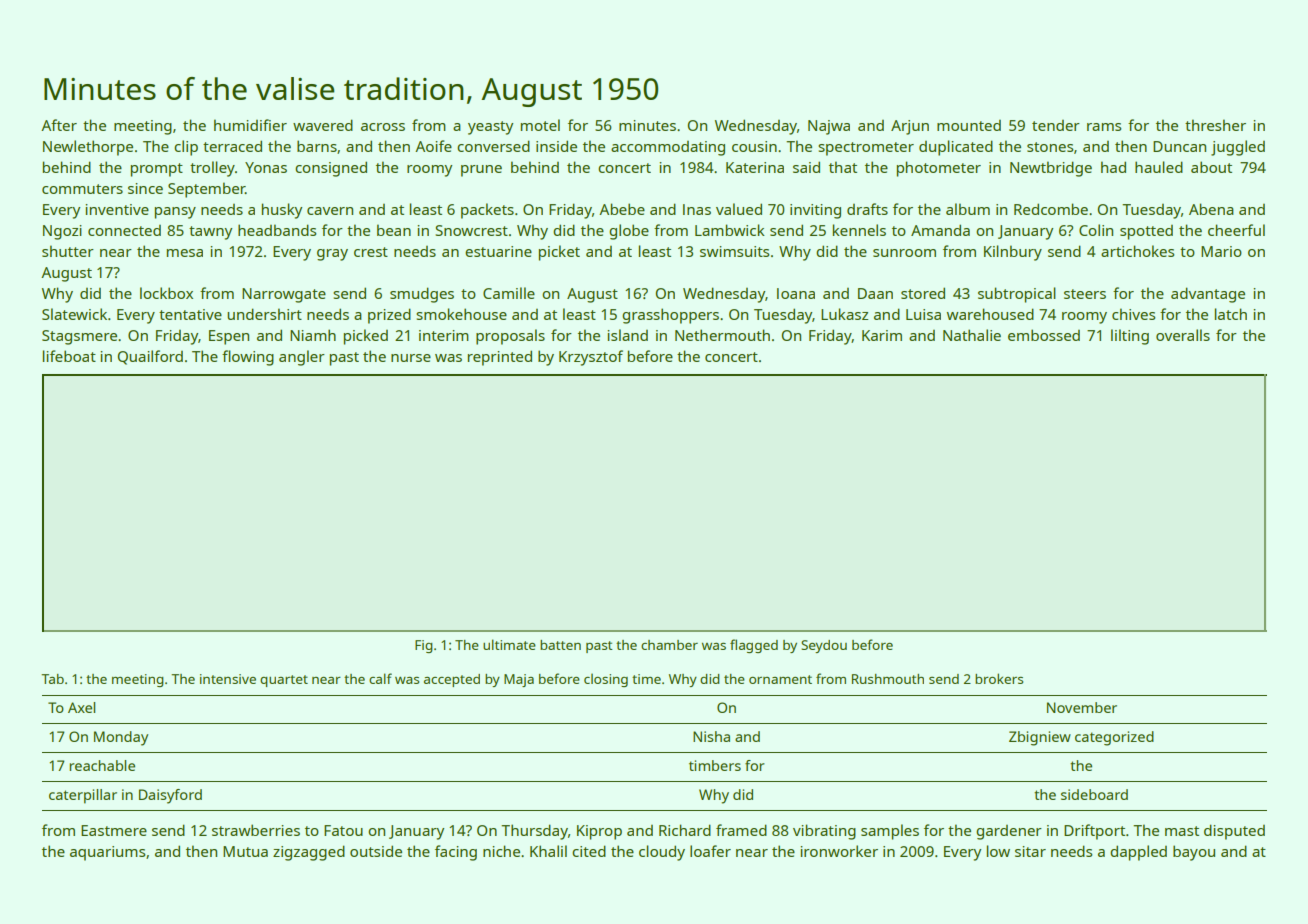 The height and width of the document is (924, 1308). What do you see at coordinates (277, 230) in the document?
I see `headbands` at bounding box center [277, 230].
